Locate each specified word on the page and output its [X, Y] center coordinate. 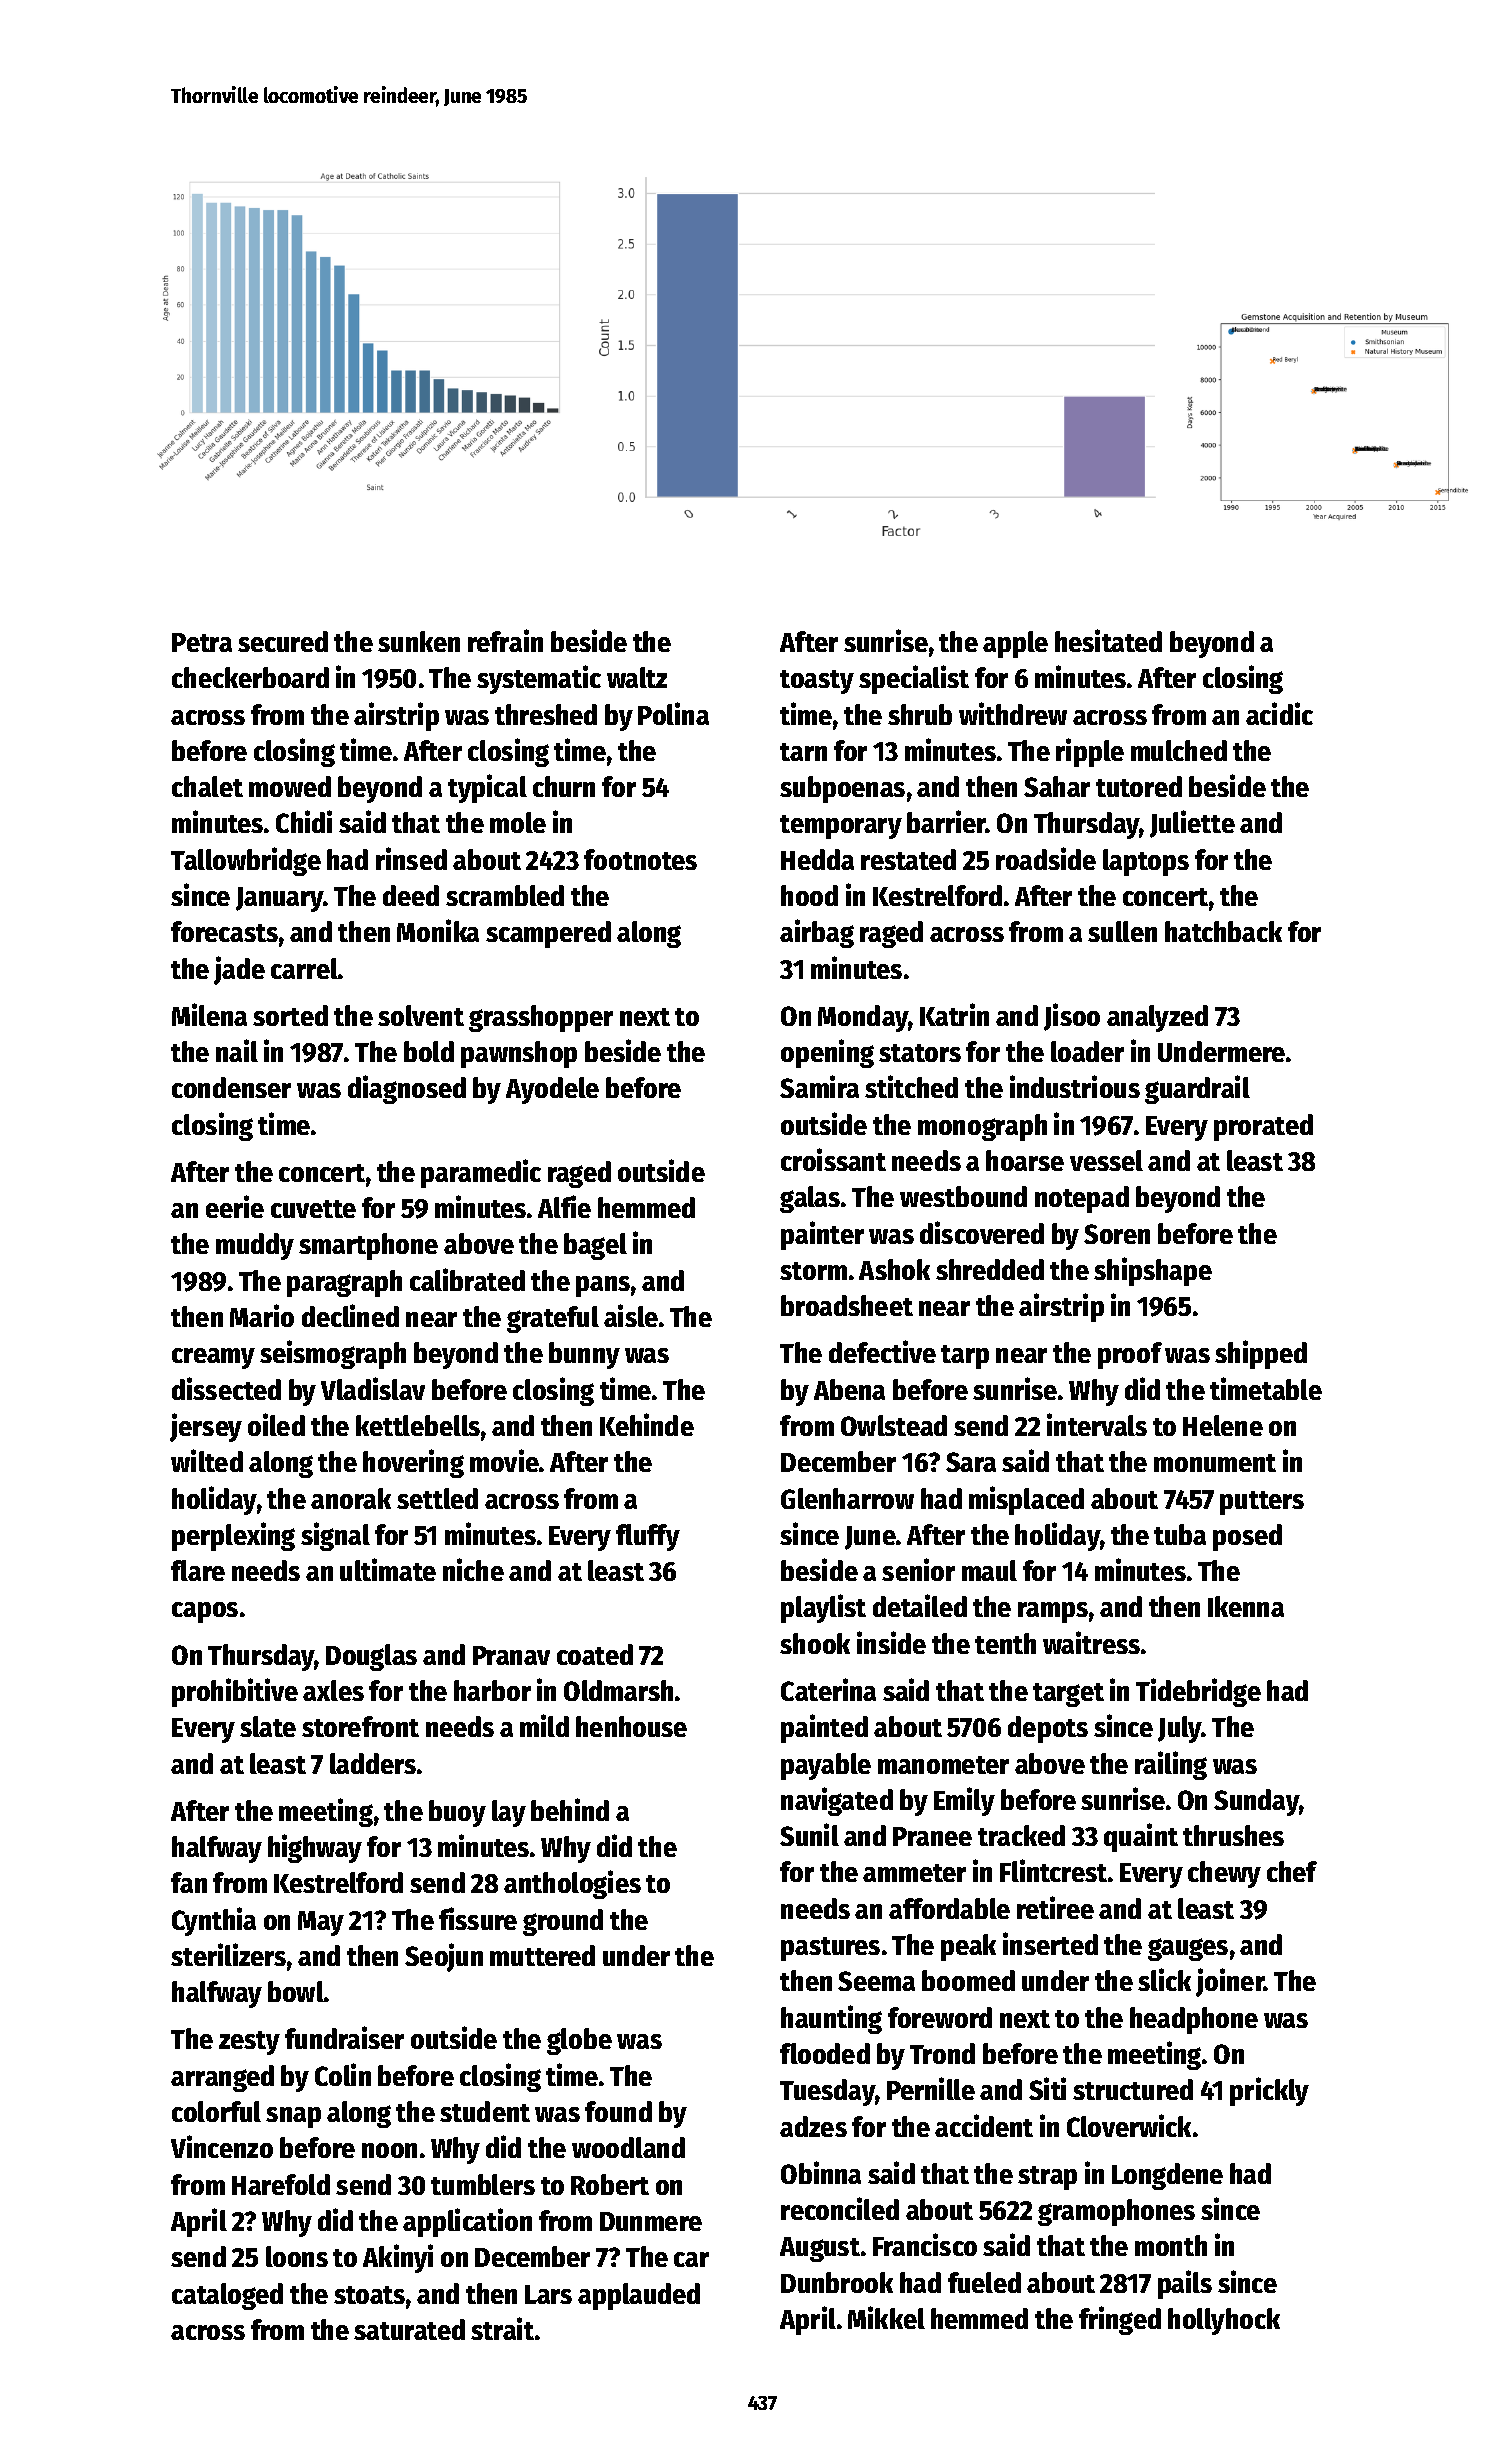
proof [1130, 1355]
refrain [505, 640]
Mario [262, 1315]
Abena [849, 1389]
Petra [202, 642]
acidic [1279, 713]
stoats [369, 2295]
